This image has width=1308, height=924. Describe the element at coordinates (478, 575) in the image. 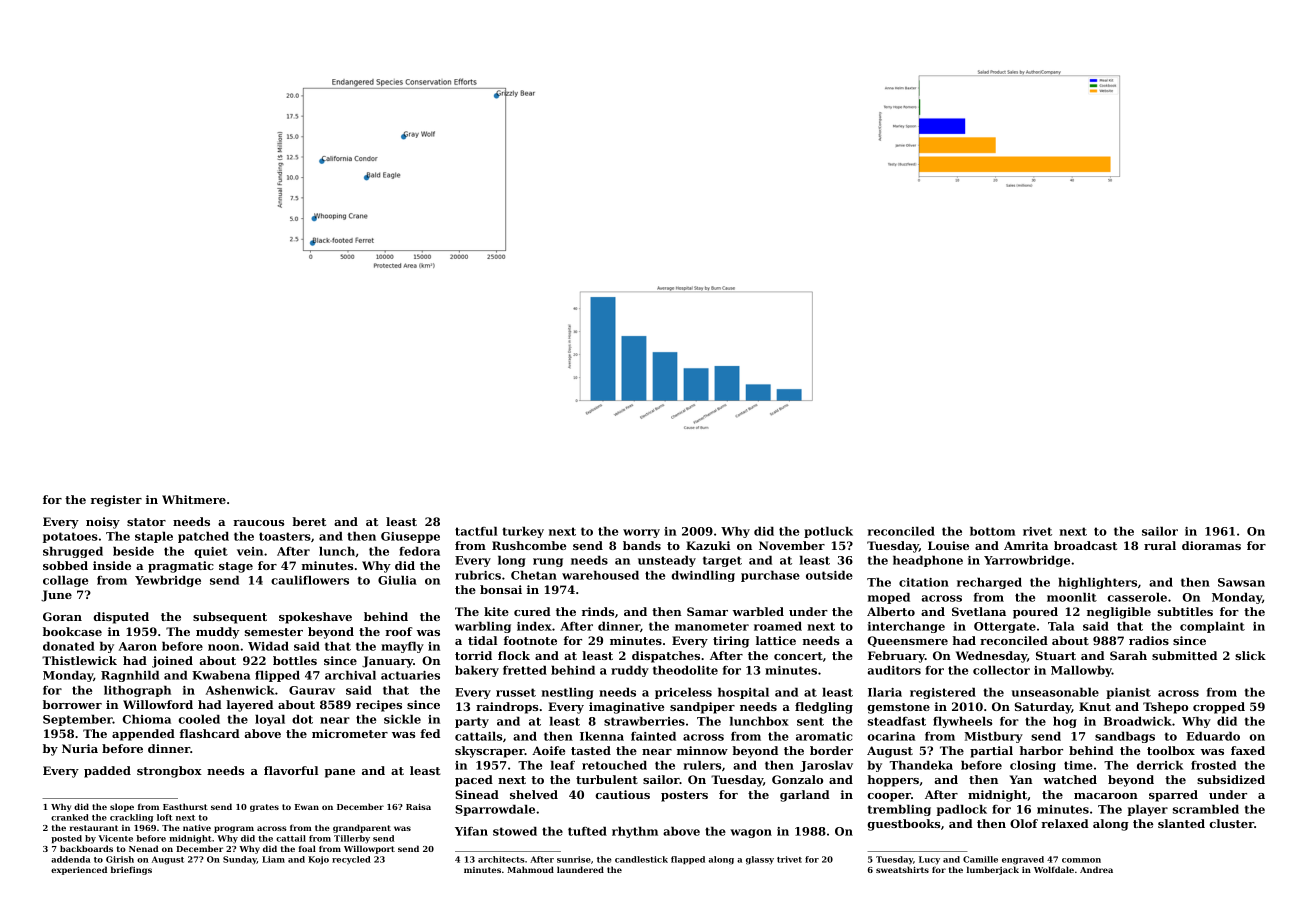

I see `rubrics` at that location.
